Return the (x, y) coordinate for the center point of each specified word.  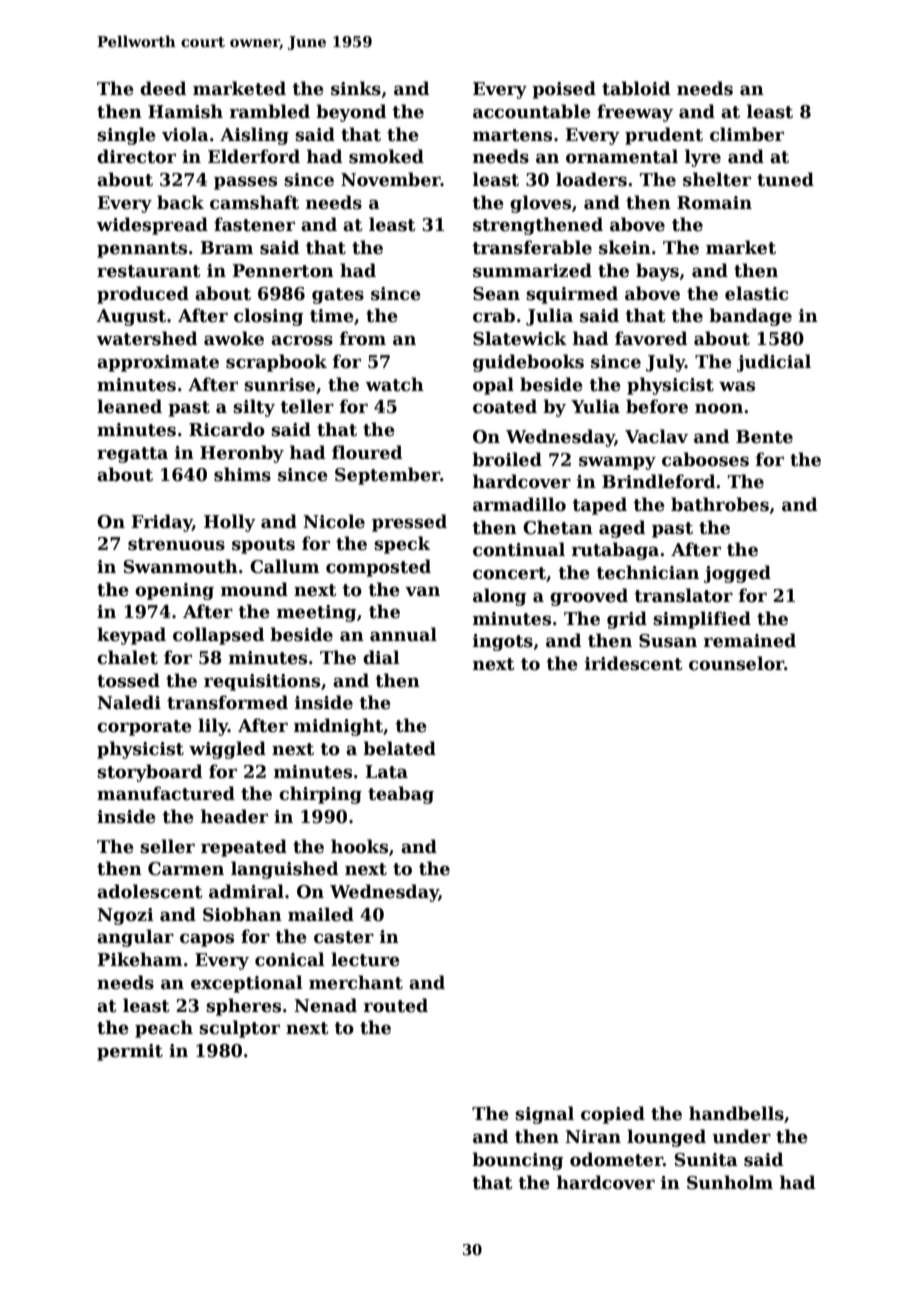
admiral (246, 891)
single (126, 136)
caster (344, 937)
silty (254, 408)
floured (367, 452)
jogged (737, 574)
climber (747, 134)
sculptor (239, 1029)
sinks (356, 88)
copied (613, 1115)
